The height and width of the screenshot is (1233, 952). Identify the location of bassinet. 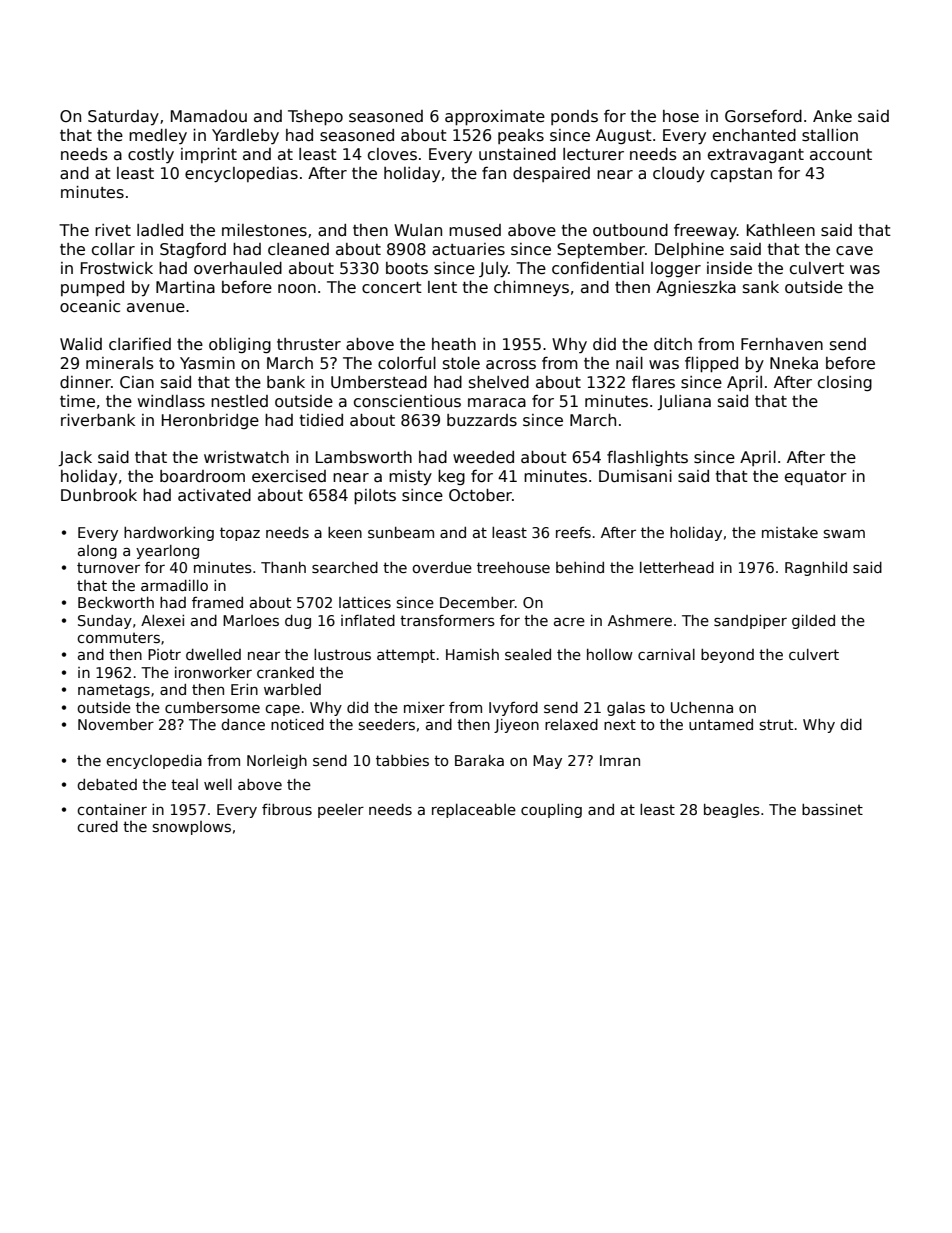
(832, 809).
